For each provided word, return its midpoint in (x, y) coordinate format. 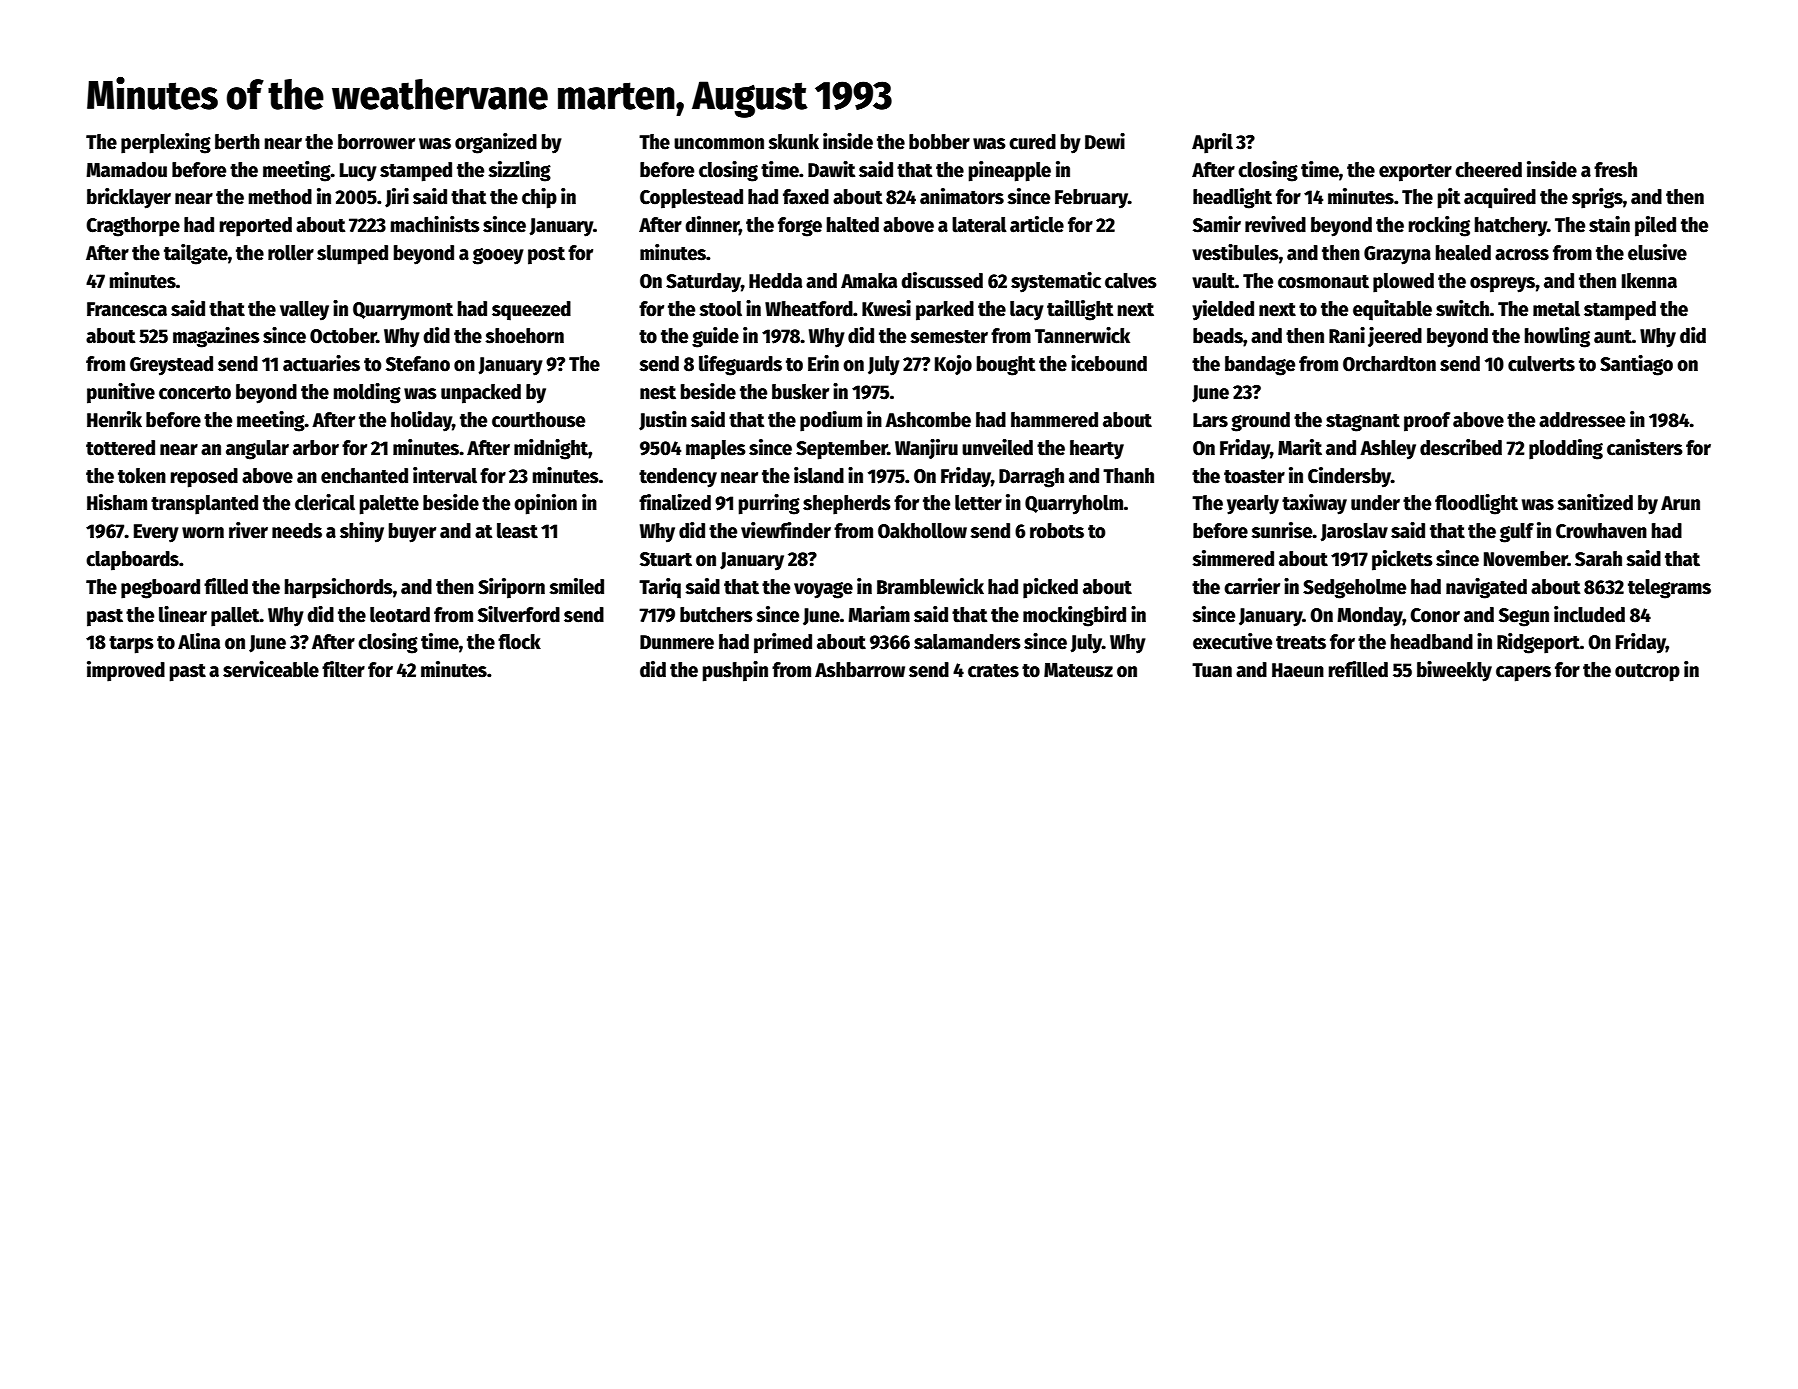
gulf (1517, 533)
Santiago (1636, 365)
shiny (362, 532)
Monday (1370, 617)
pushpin (735, 671)
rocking (1439, 226)
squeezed (531, 311)
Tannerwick (1082, 335)
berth (237, 142)
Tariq (660, 588)
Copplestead (691, 199)
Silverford (519, 614)
